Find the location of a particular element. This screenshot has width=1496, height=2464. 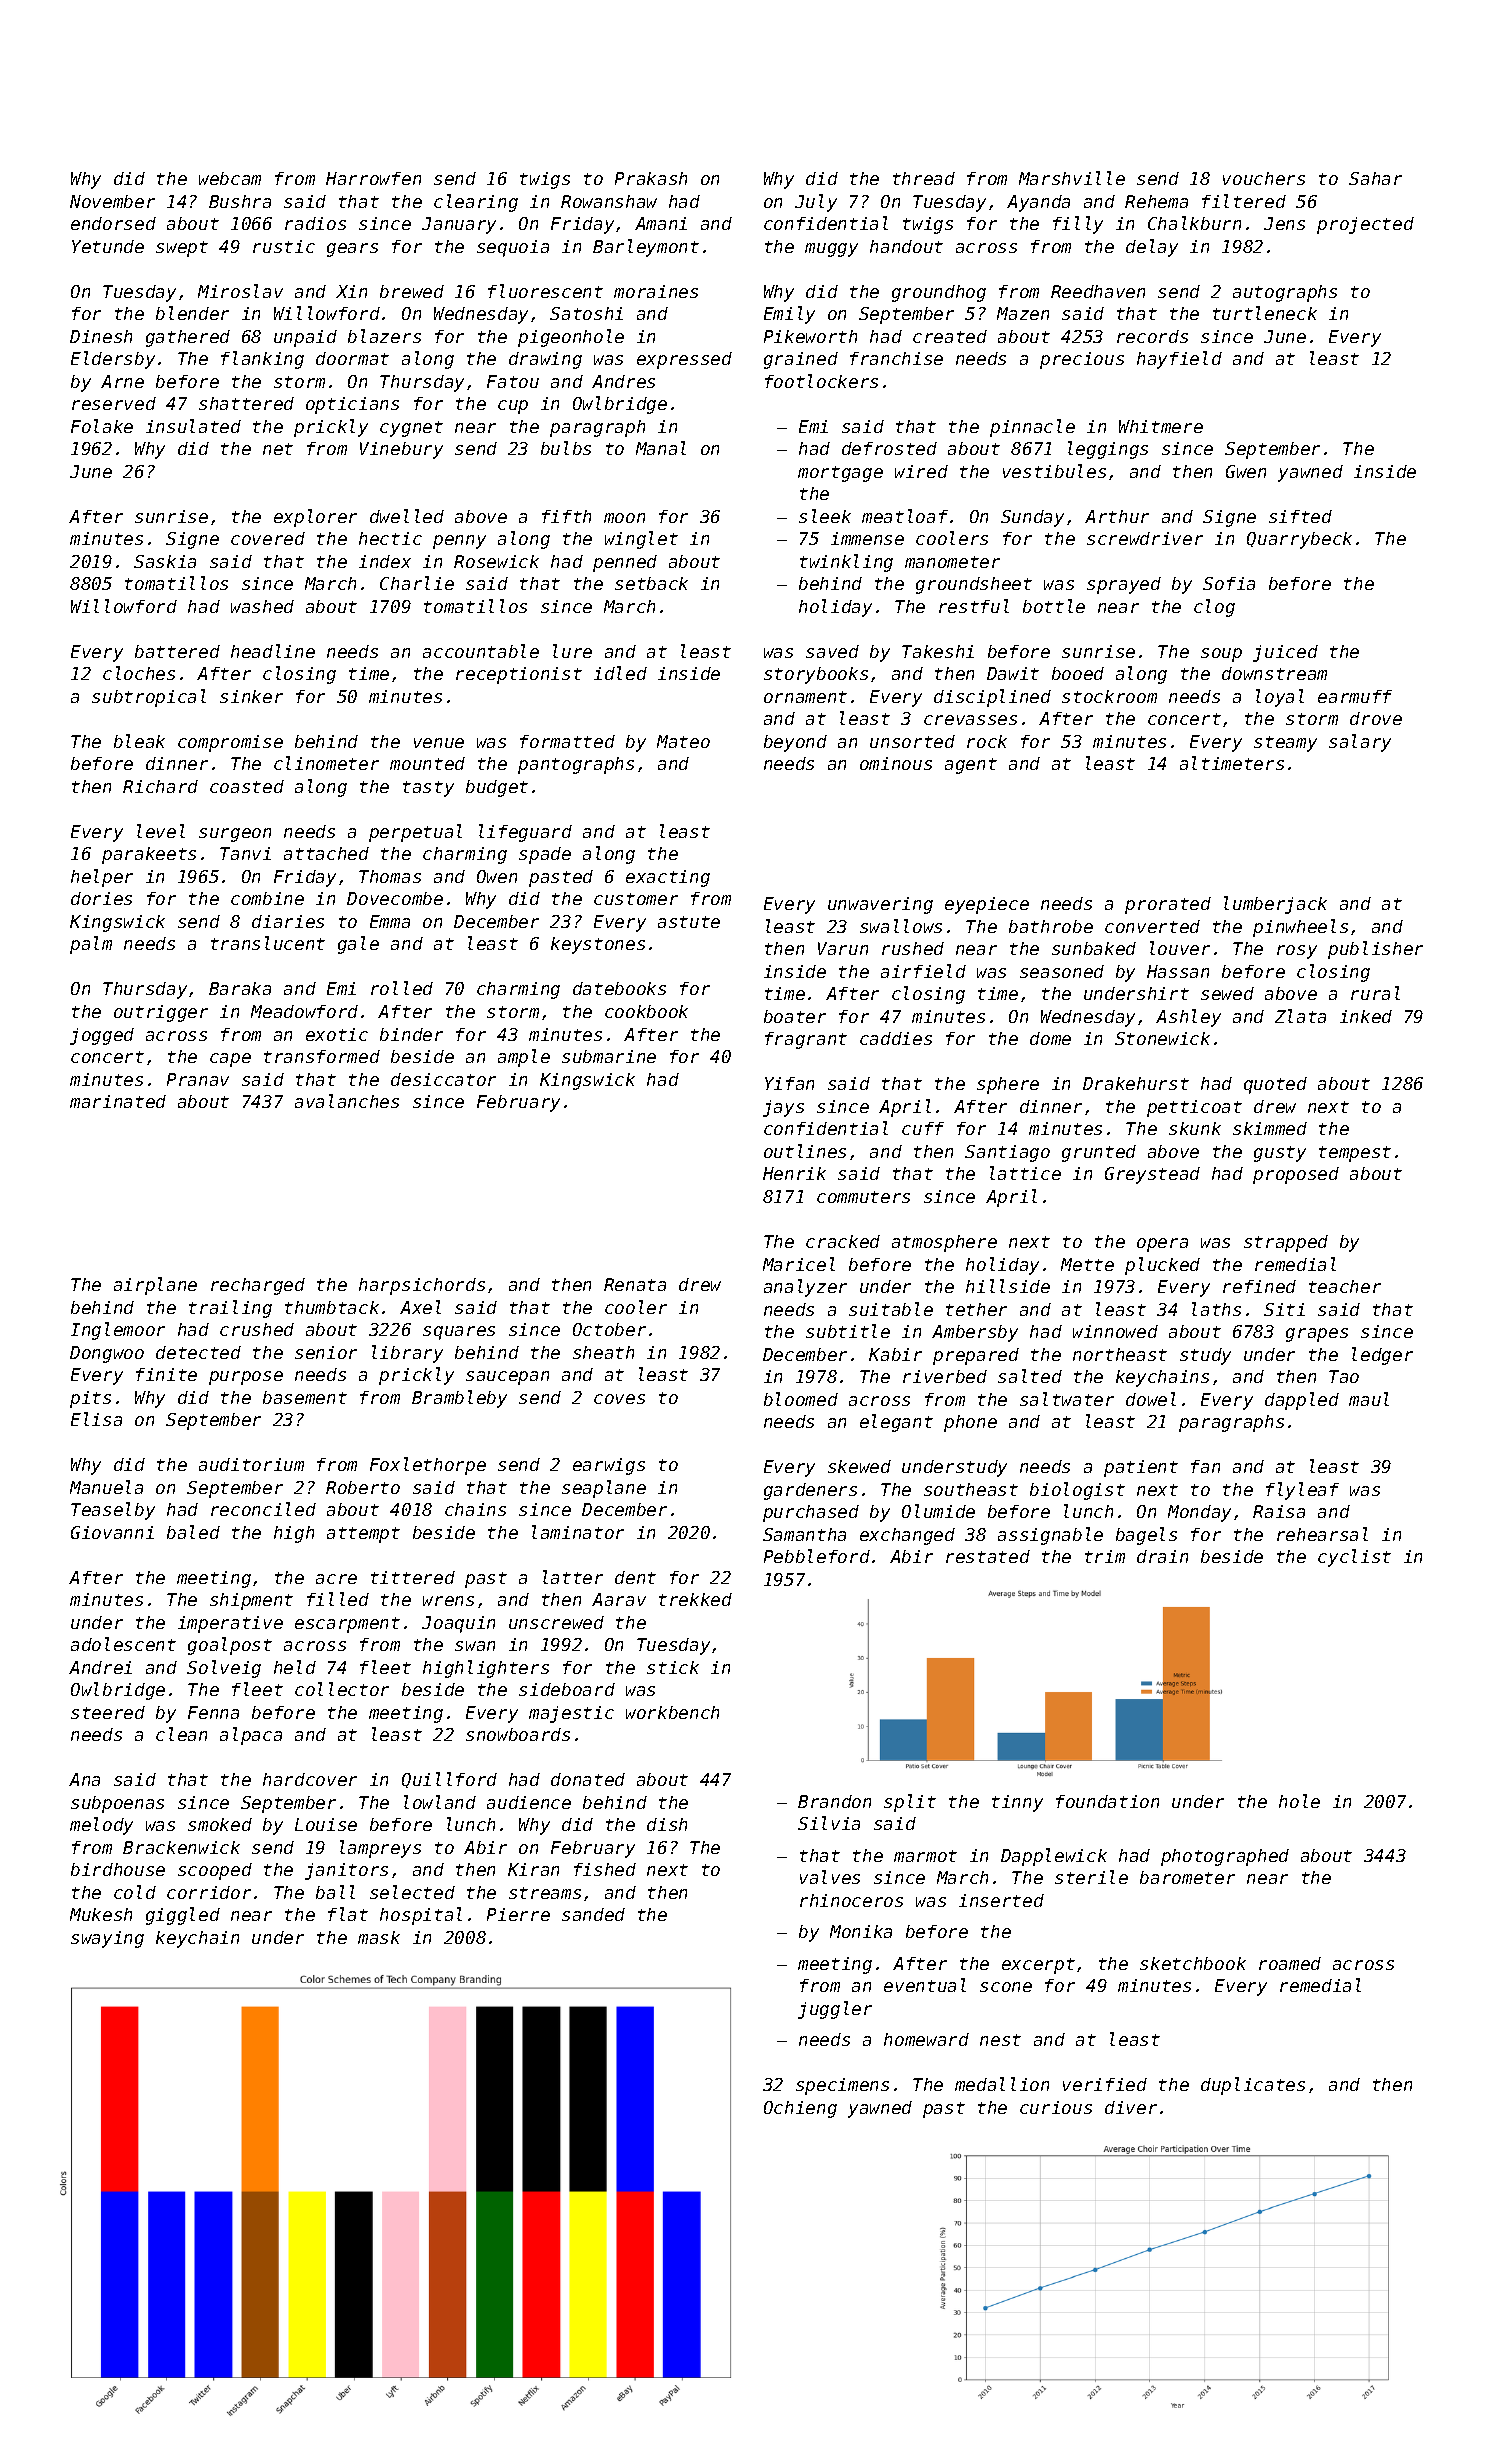

roamed is located at coordinates (1290, 1963).
